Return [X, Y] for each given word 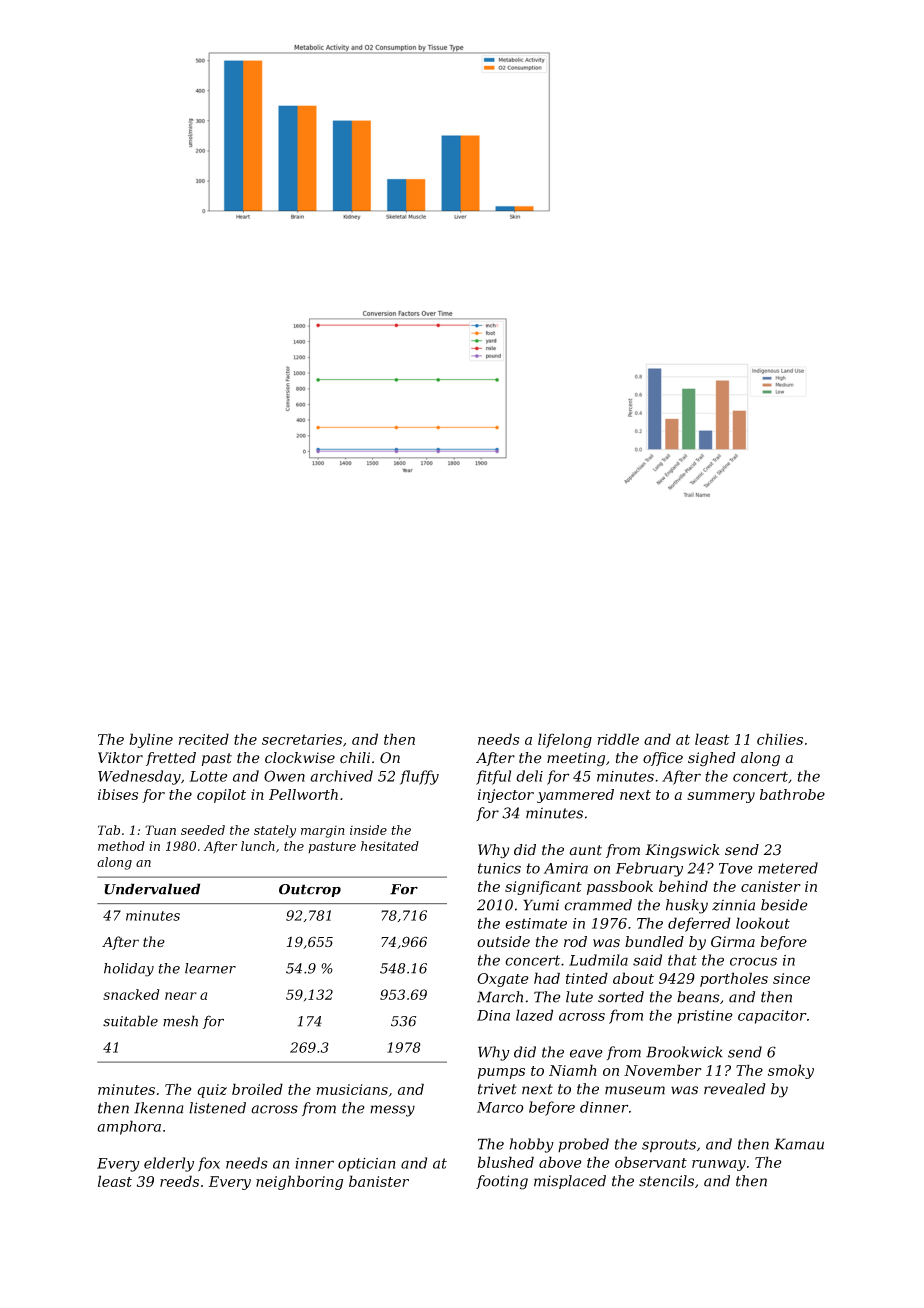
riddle [618, 739]
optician [367, 1165]
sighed [712, 759]
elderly [169, 1164]
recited [204, 739]
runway [719, 1165]
